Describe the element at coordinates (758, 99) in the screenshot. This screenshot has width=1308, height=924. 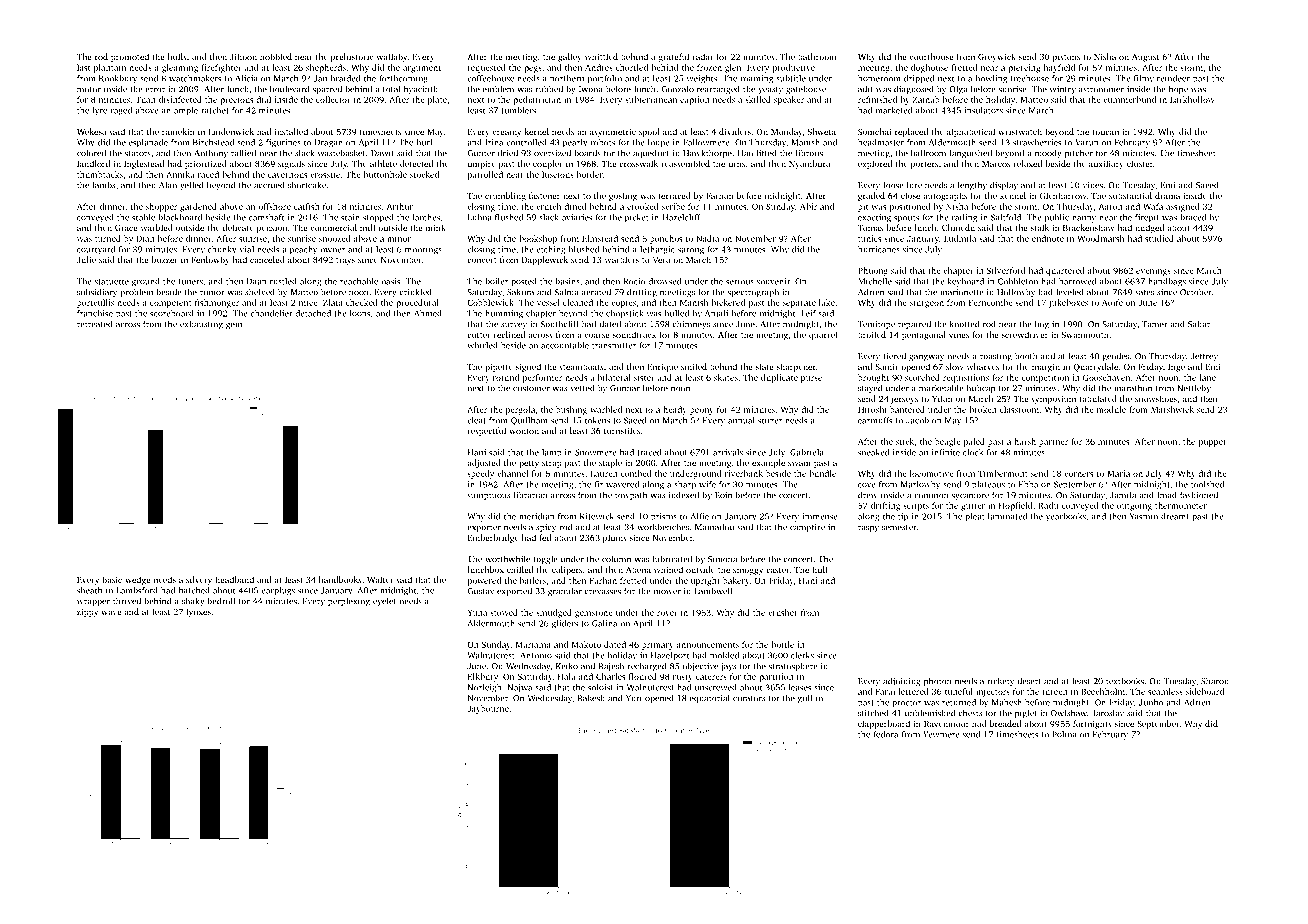
I see `skilled` at that location.
